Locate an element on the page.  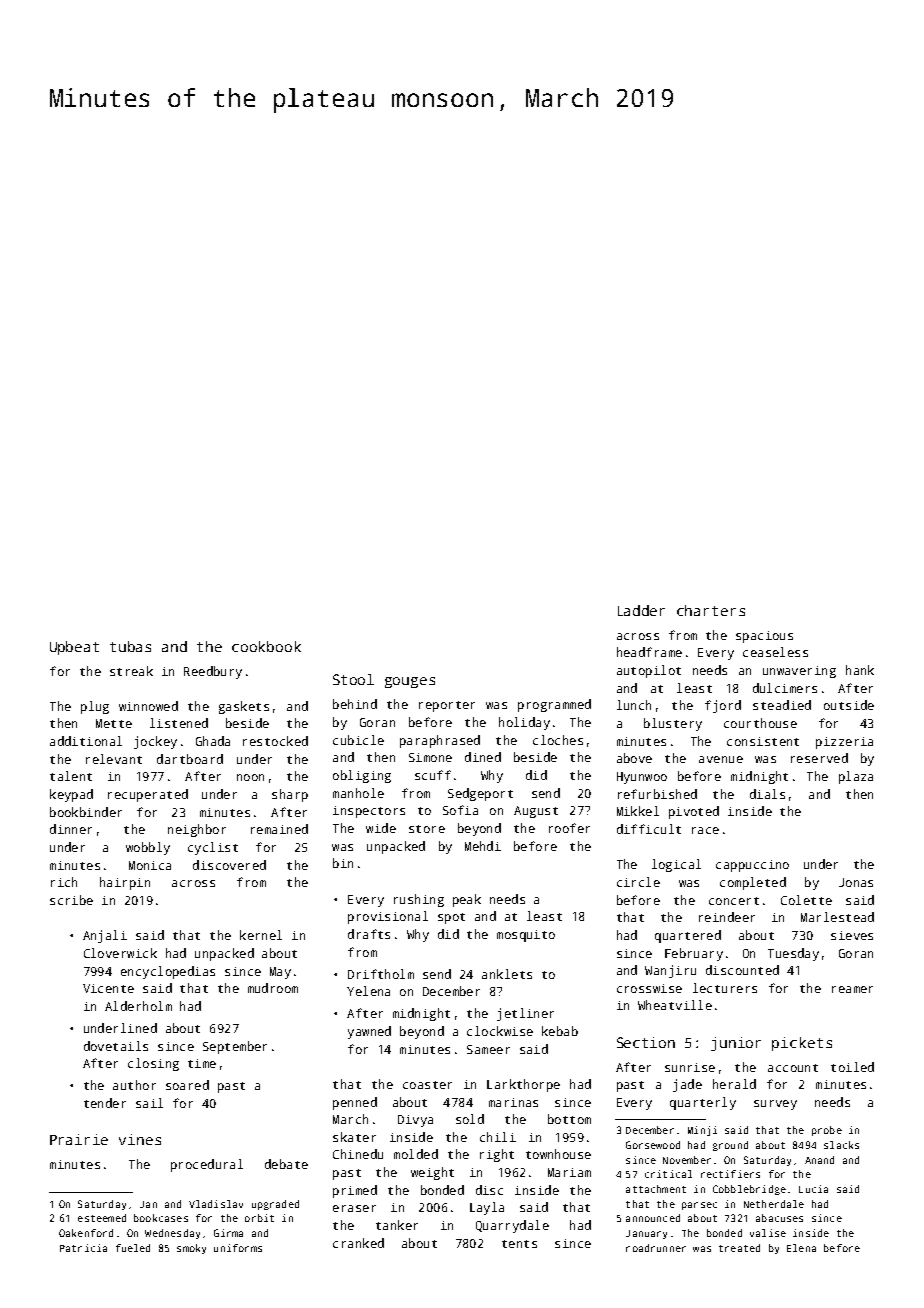
Upbeat is located at coordinates (74, 648).
